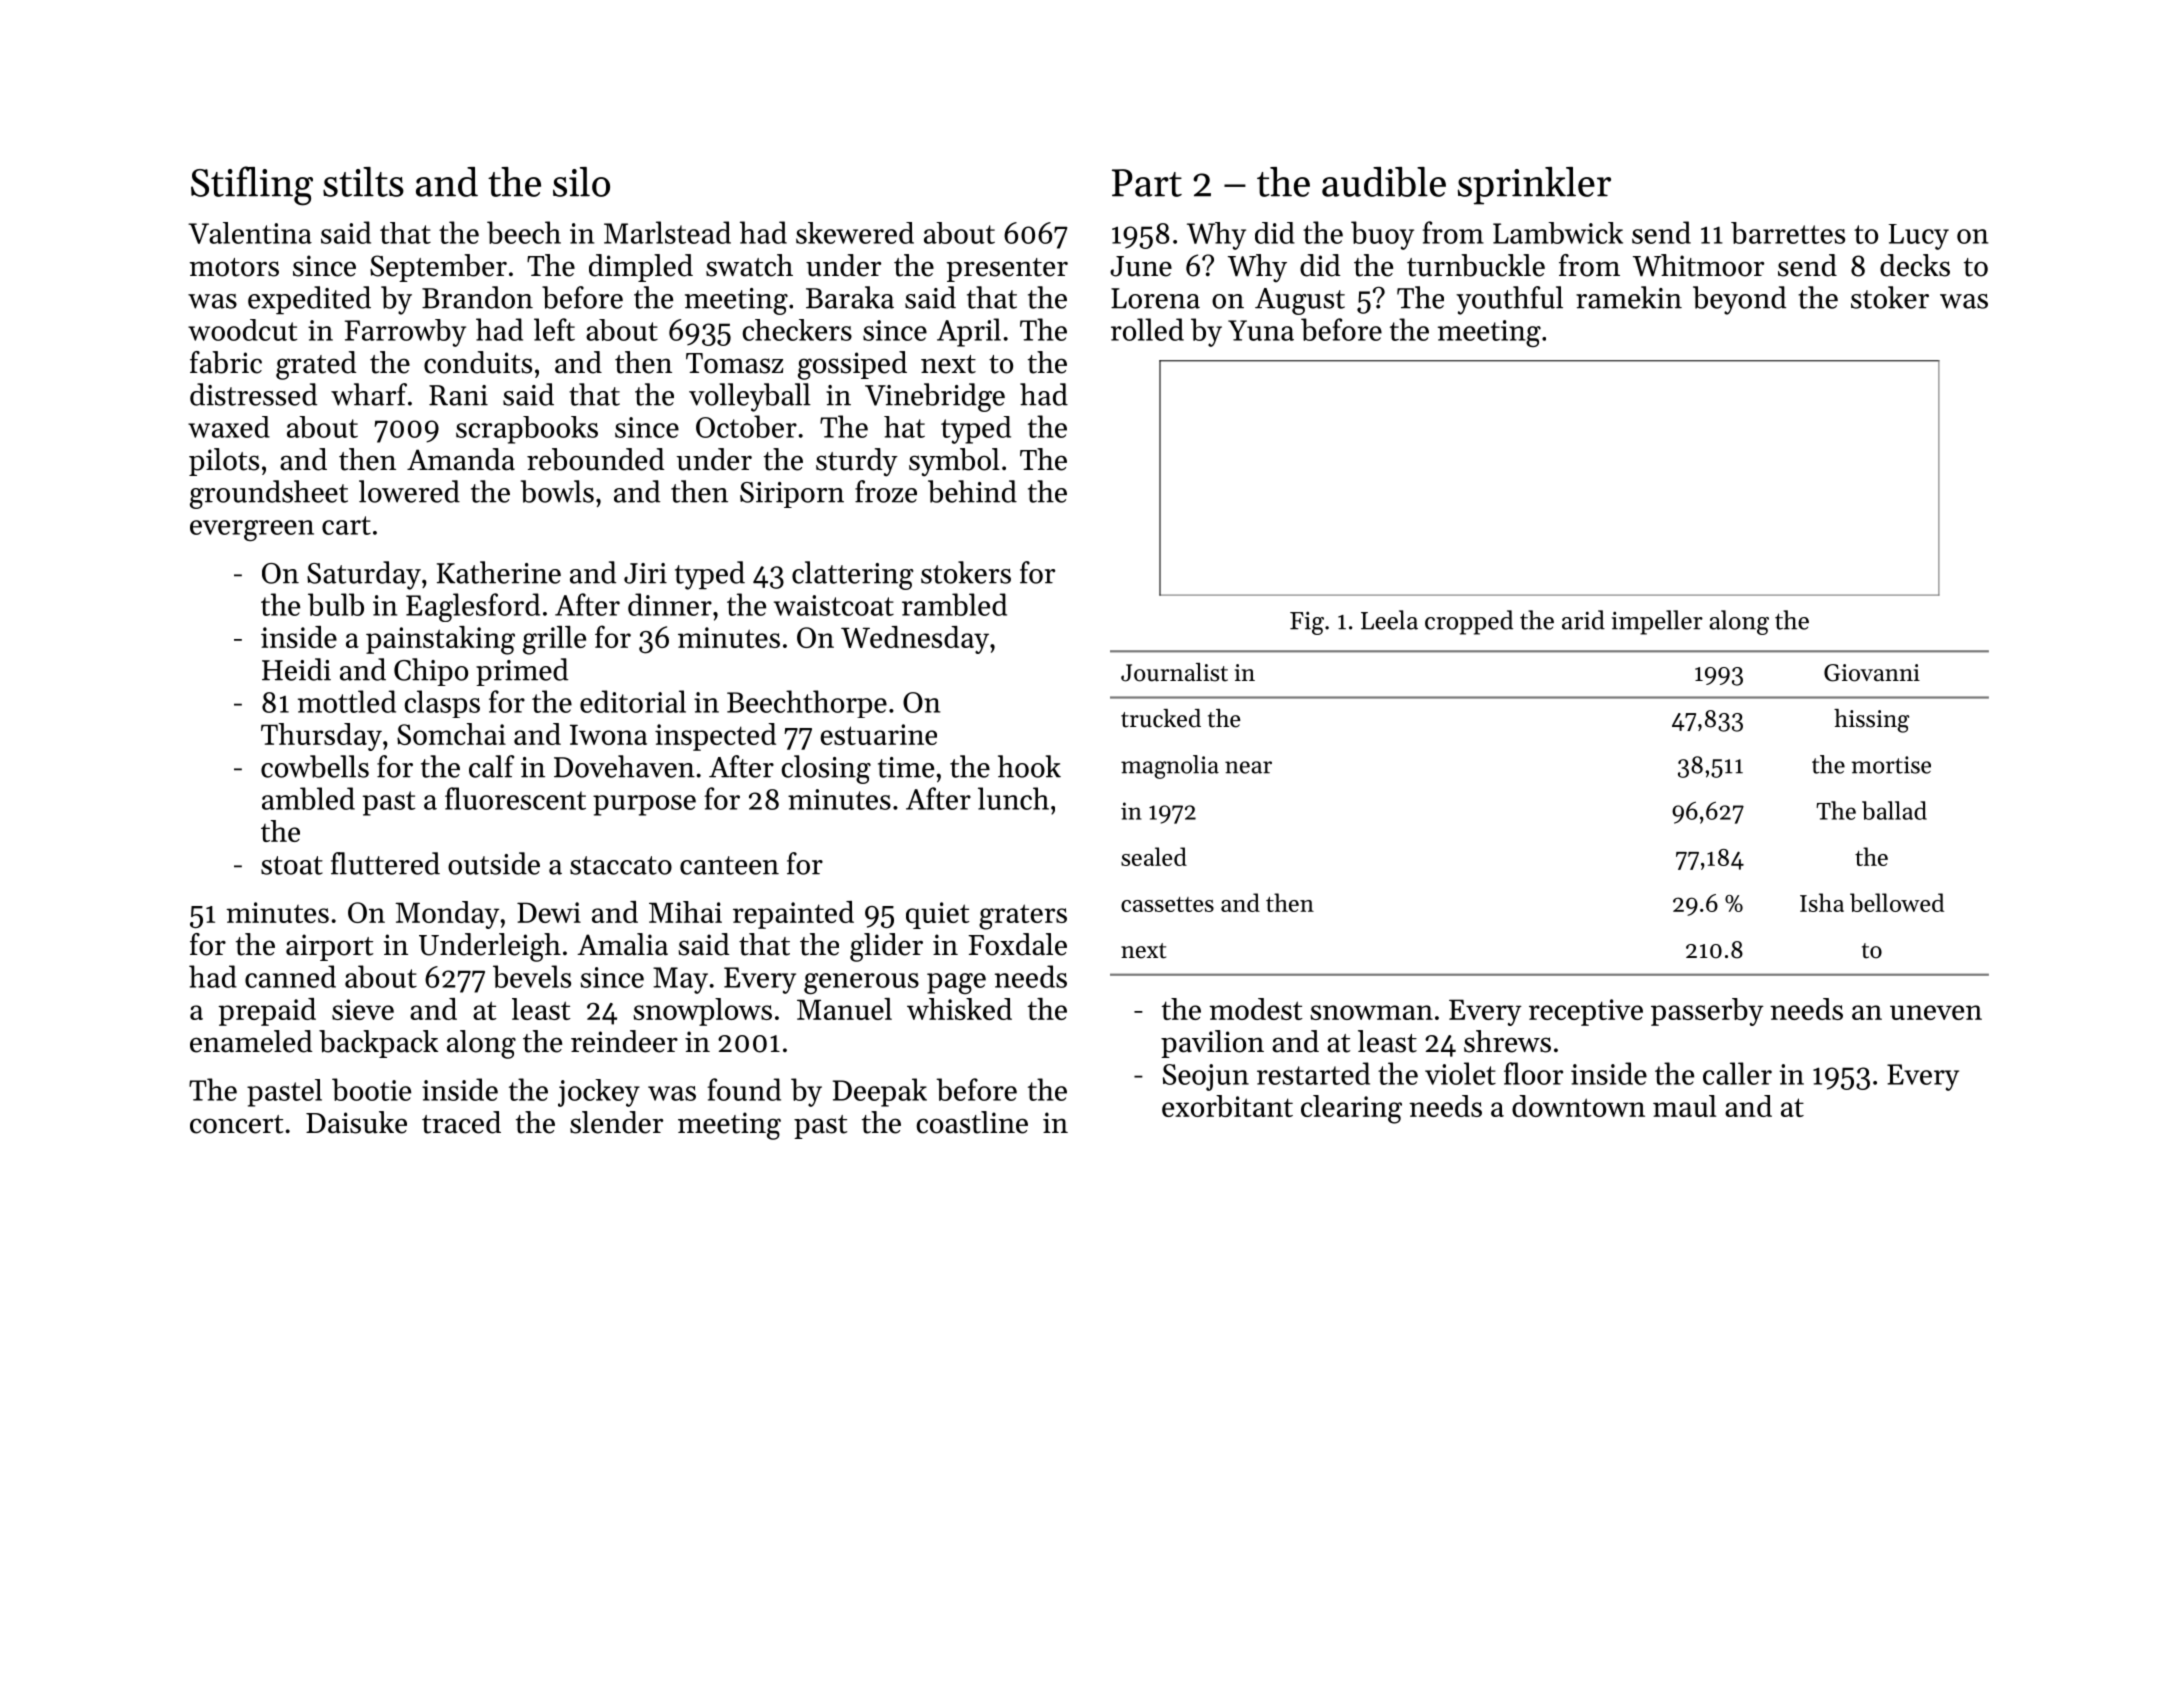  Describe the element at coordinates (608, 734) in the screenshot. I see `Iwona` at that location.
